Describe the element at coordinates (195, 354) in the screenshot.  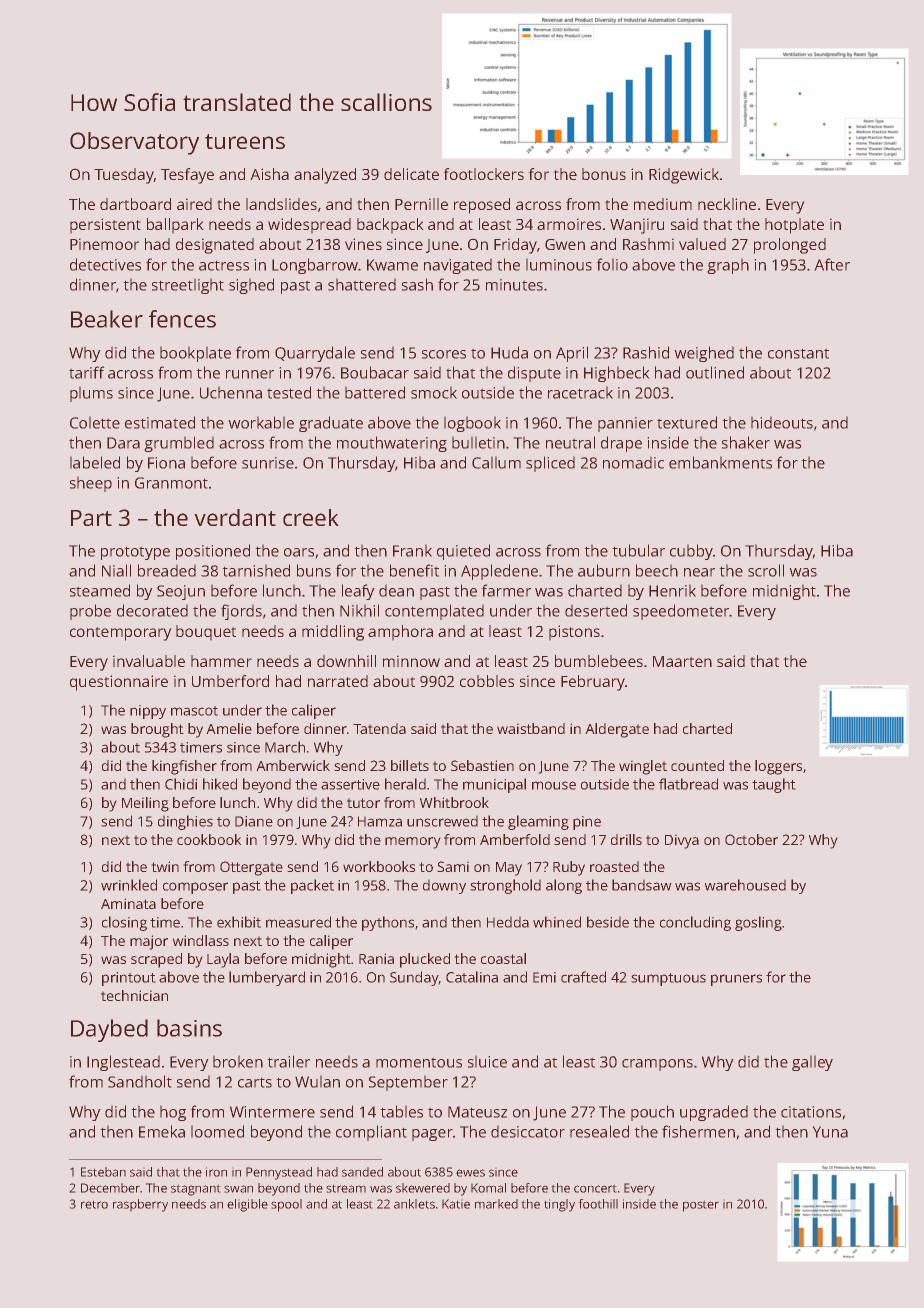
I see `bookplate` at that location.
